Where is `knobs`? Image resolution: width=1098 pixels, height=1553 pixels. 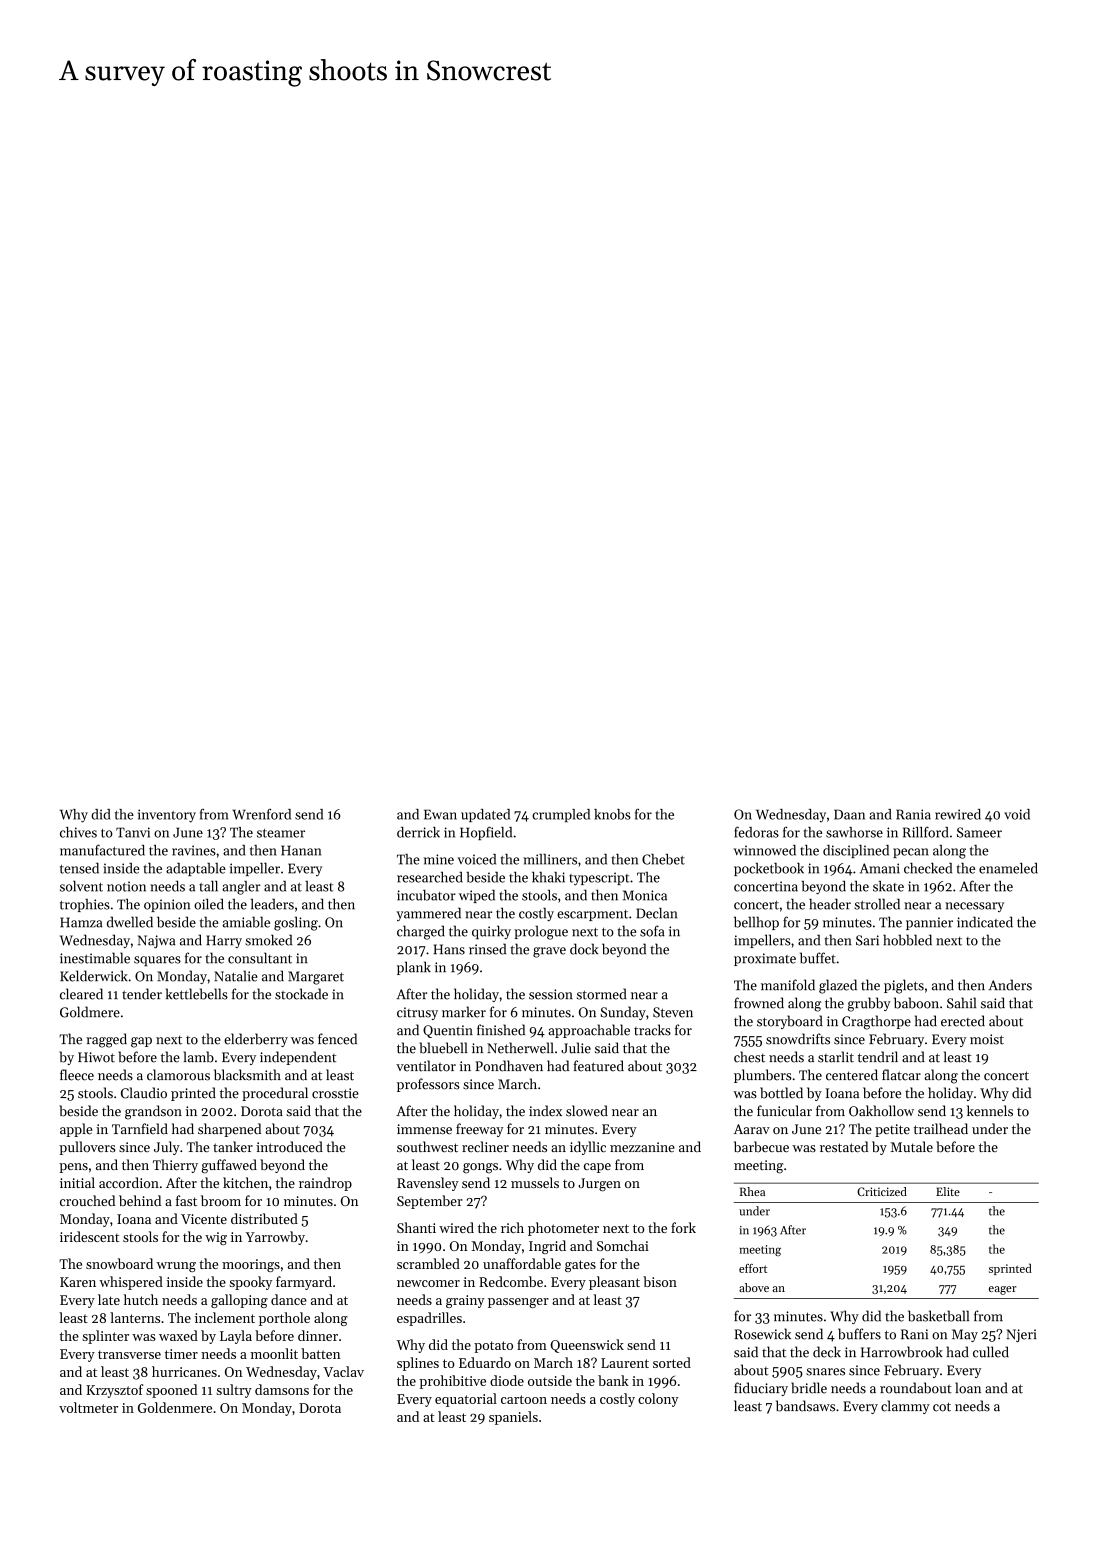
knobs is located at coordinates (612, 814).
